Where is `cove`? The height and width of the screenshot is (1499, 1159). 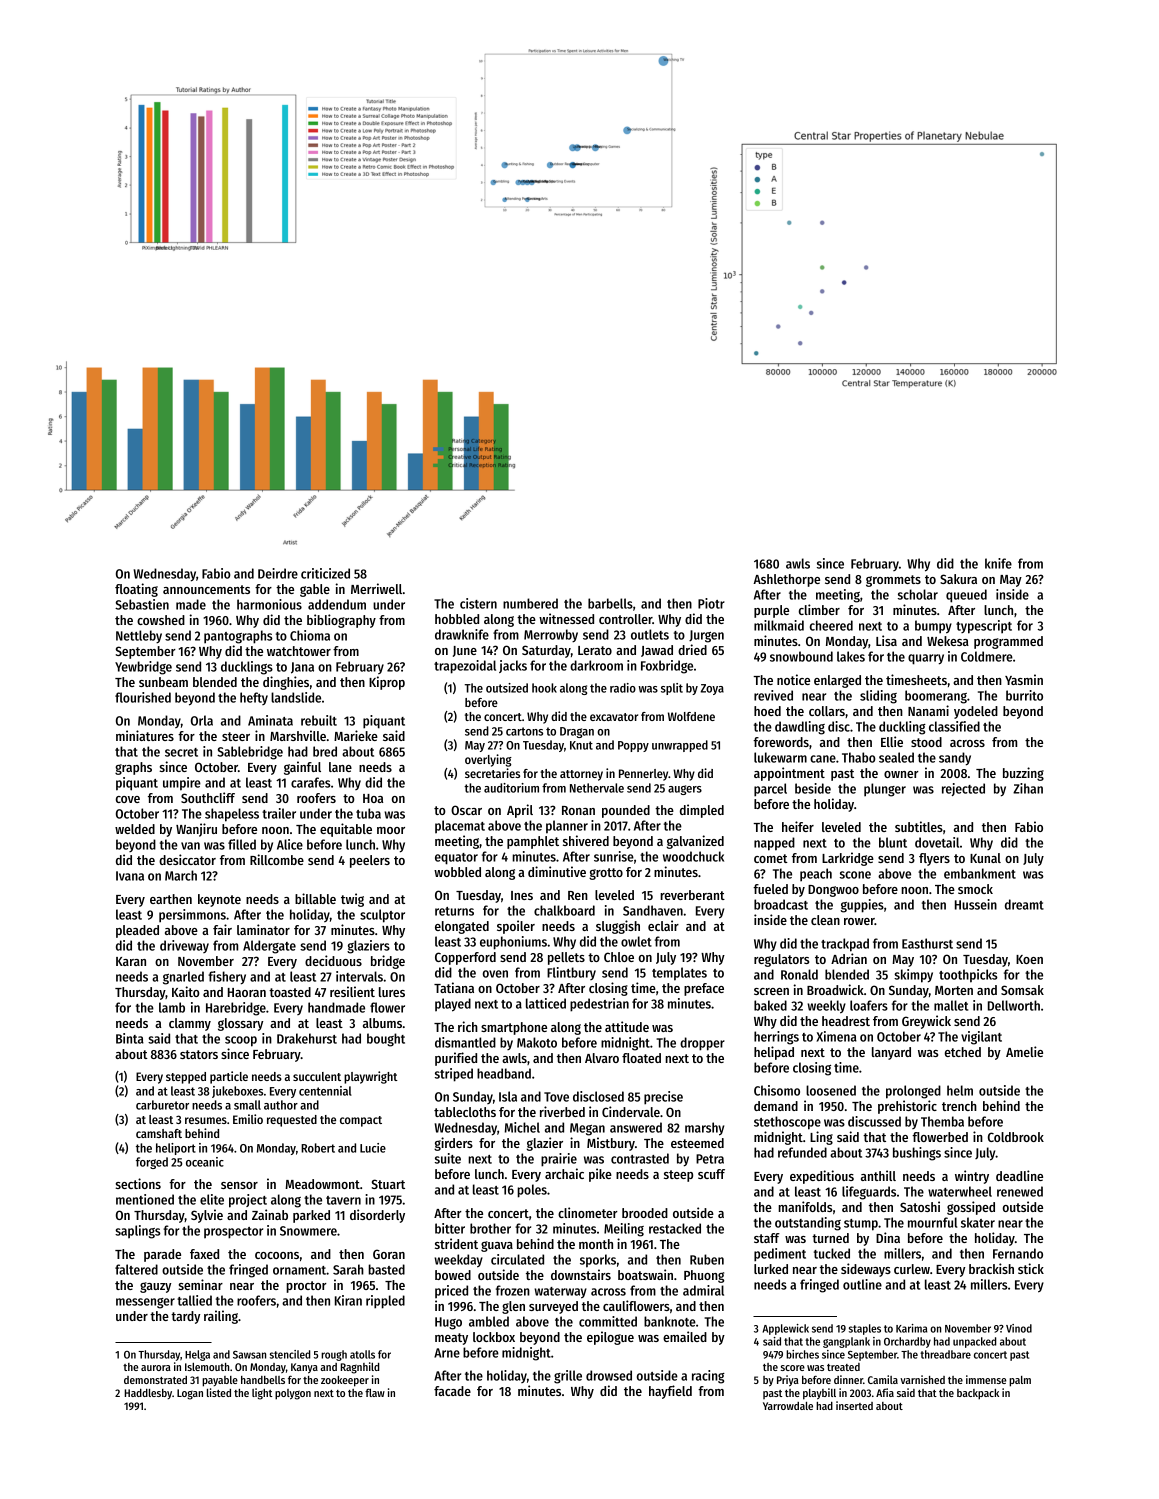 cove is located at coordinates (128, 799).
